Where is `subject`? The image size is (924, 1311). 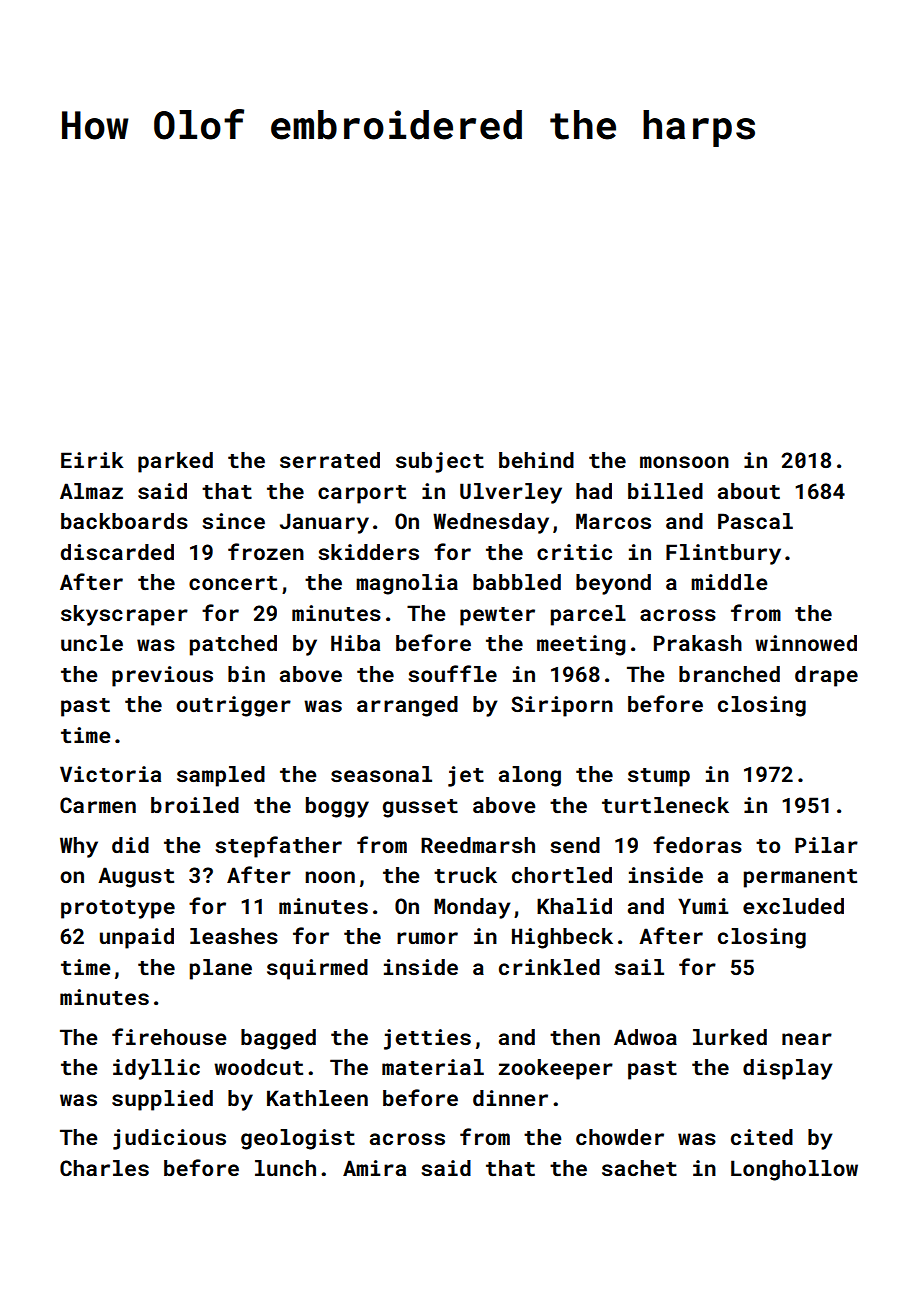 subject is located at coordinates (440, 462).
